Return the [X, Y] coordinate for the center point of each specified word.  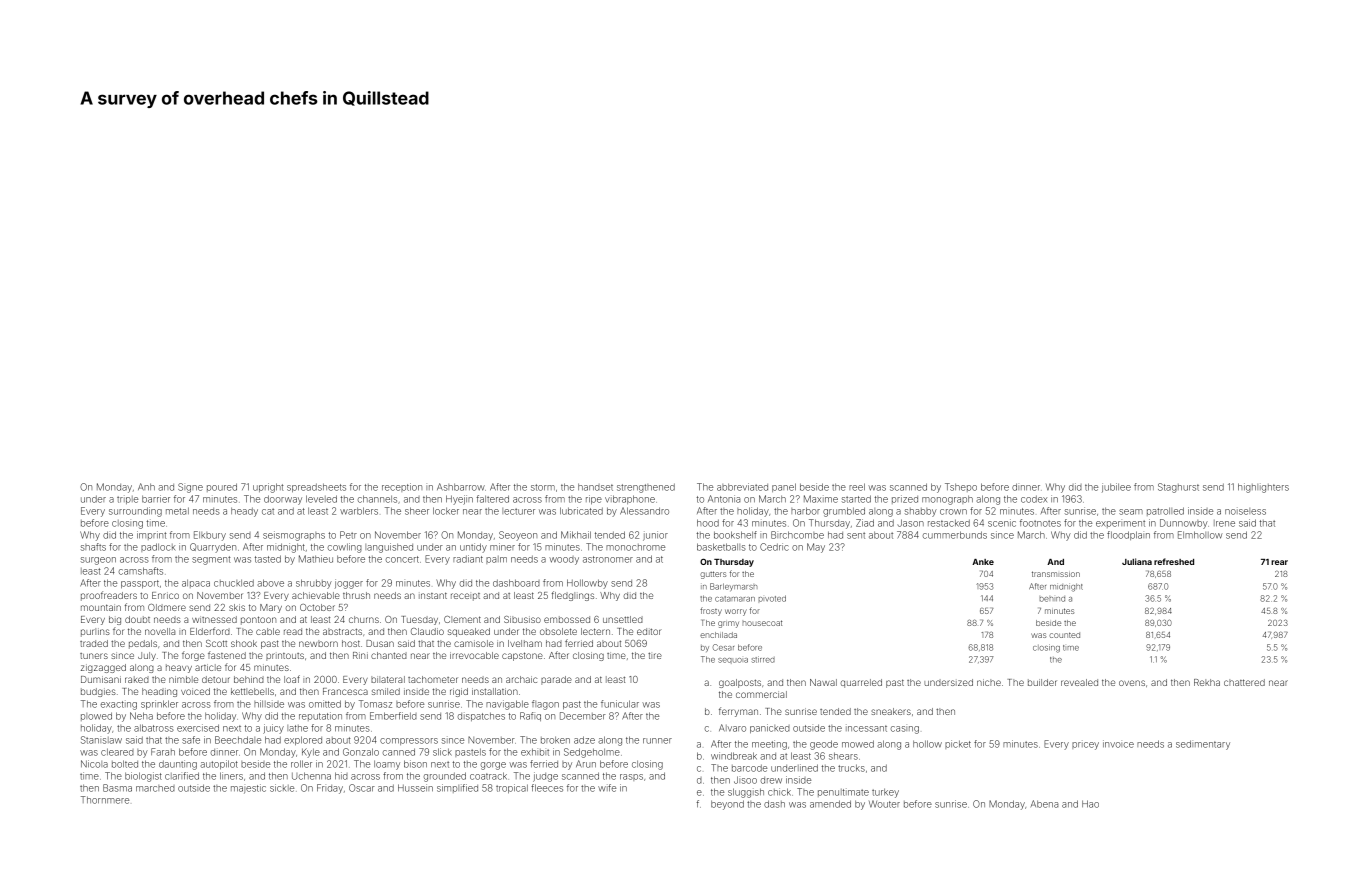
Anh [146, 486]
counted [1064, 635]
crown [953, 512]
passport [140, 584]
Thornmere [105, 800]
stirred [763, 659]
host [351, 643]
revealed [1079, 682]
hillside [269, 704]
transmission [1056, 574]
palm [496, 560]
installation [495, 691]
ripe [594, 499]
